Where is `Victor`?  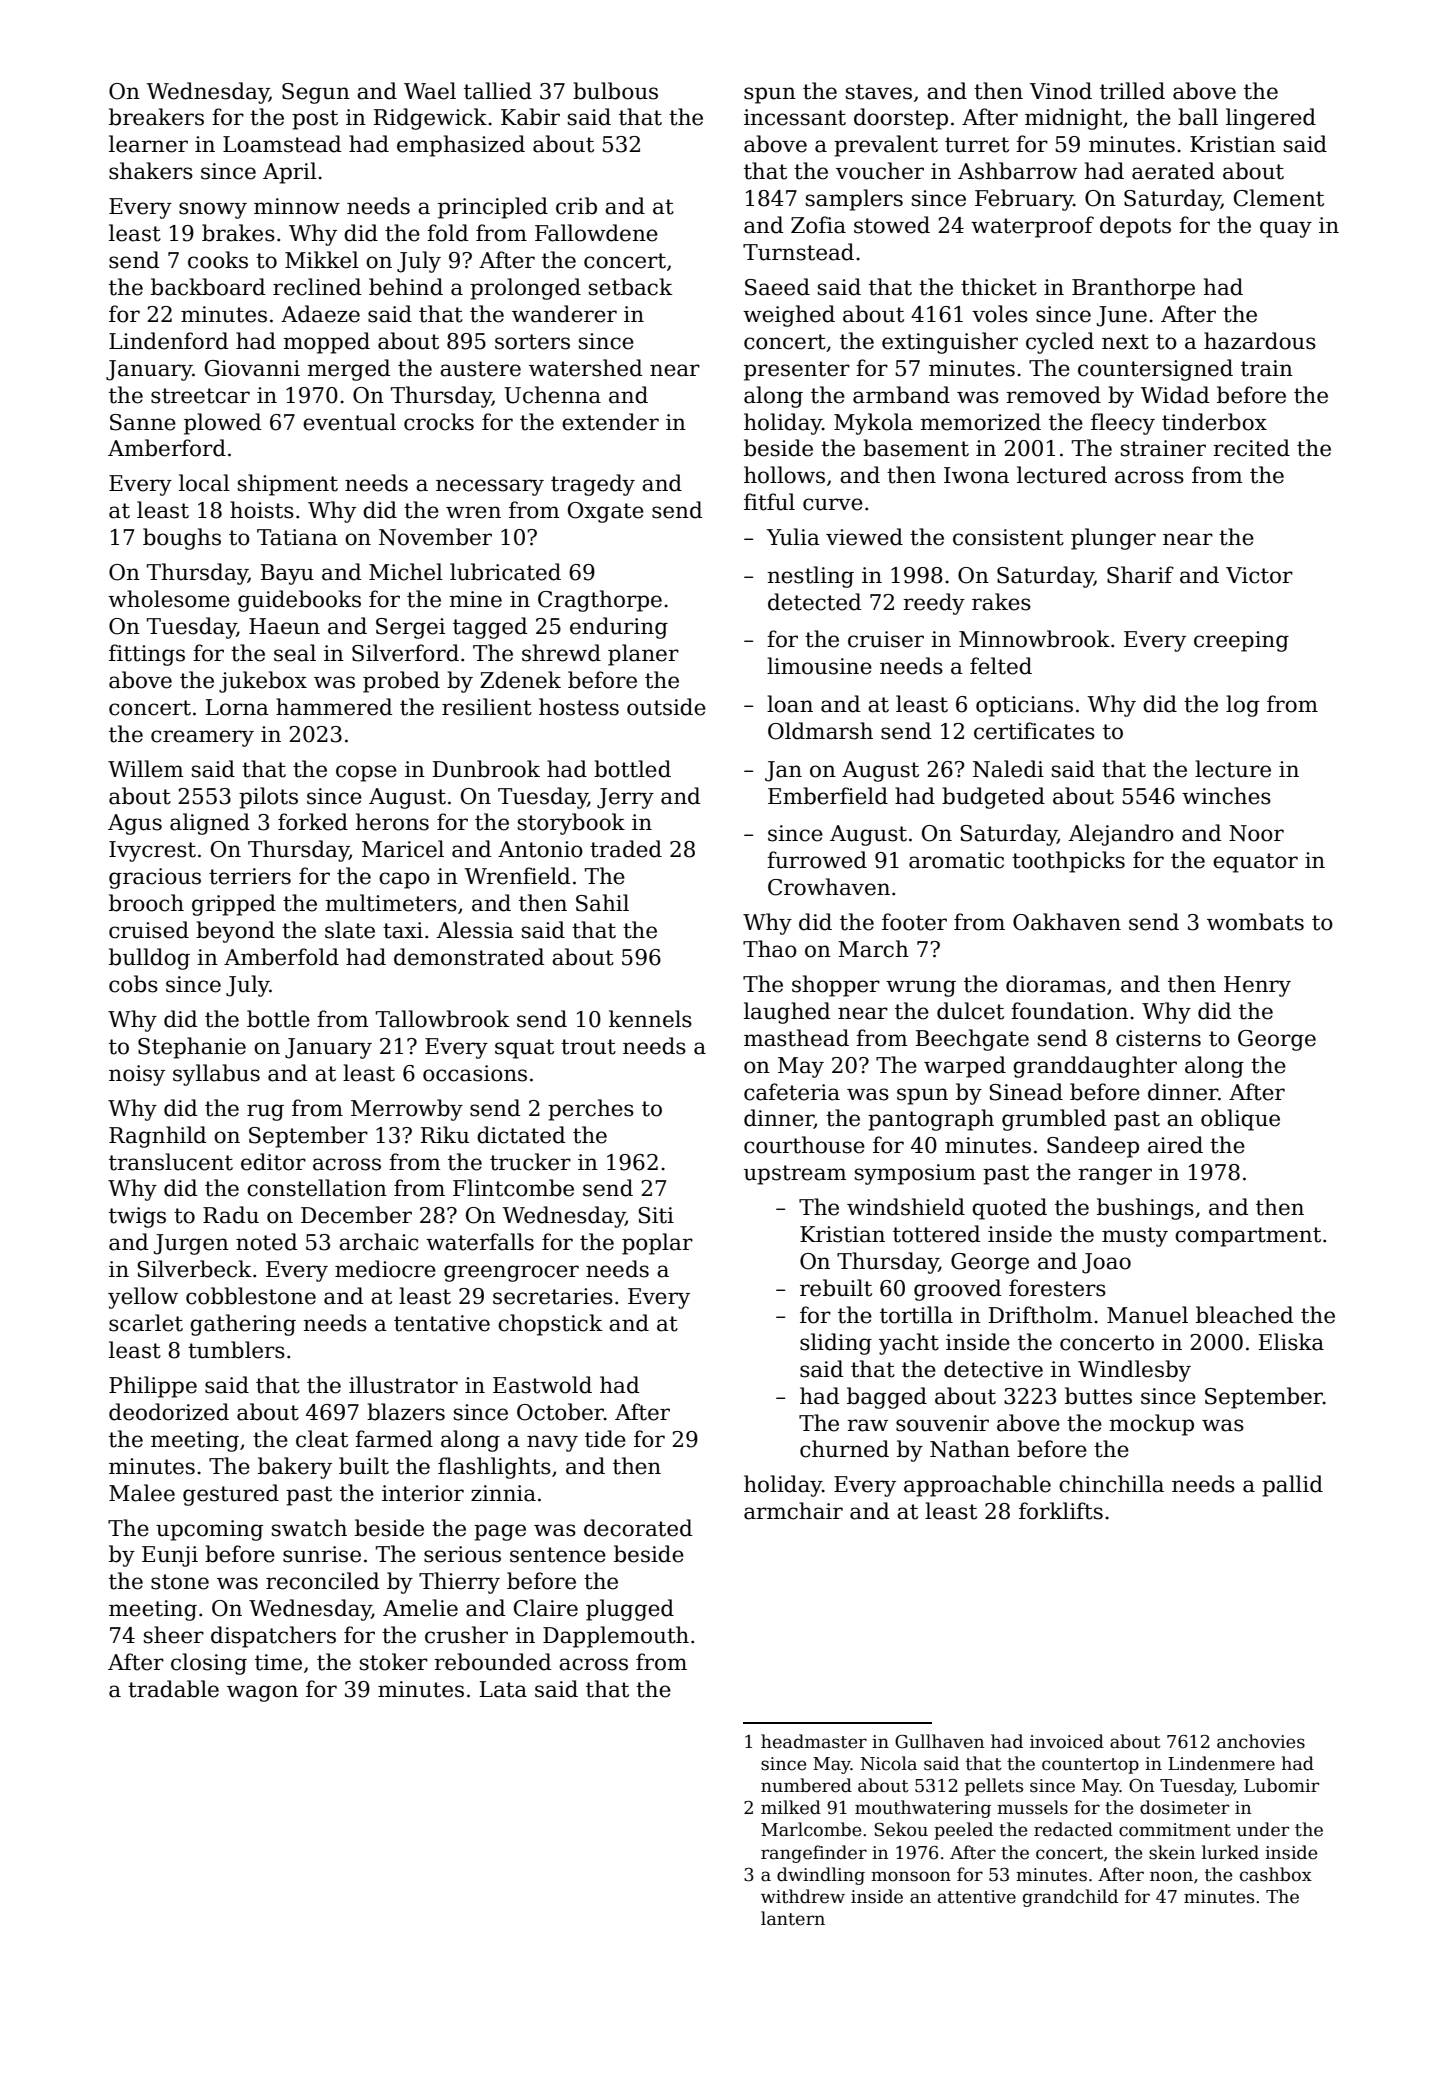 Victor is located at coordinates (1259, 575).
